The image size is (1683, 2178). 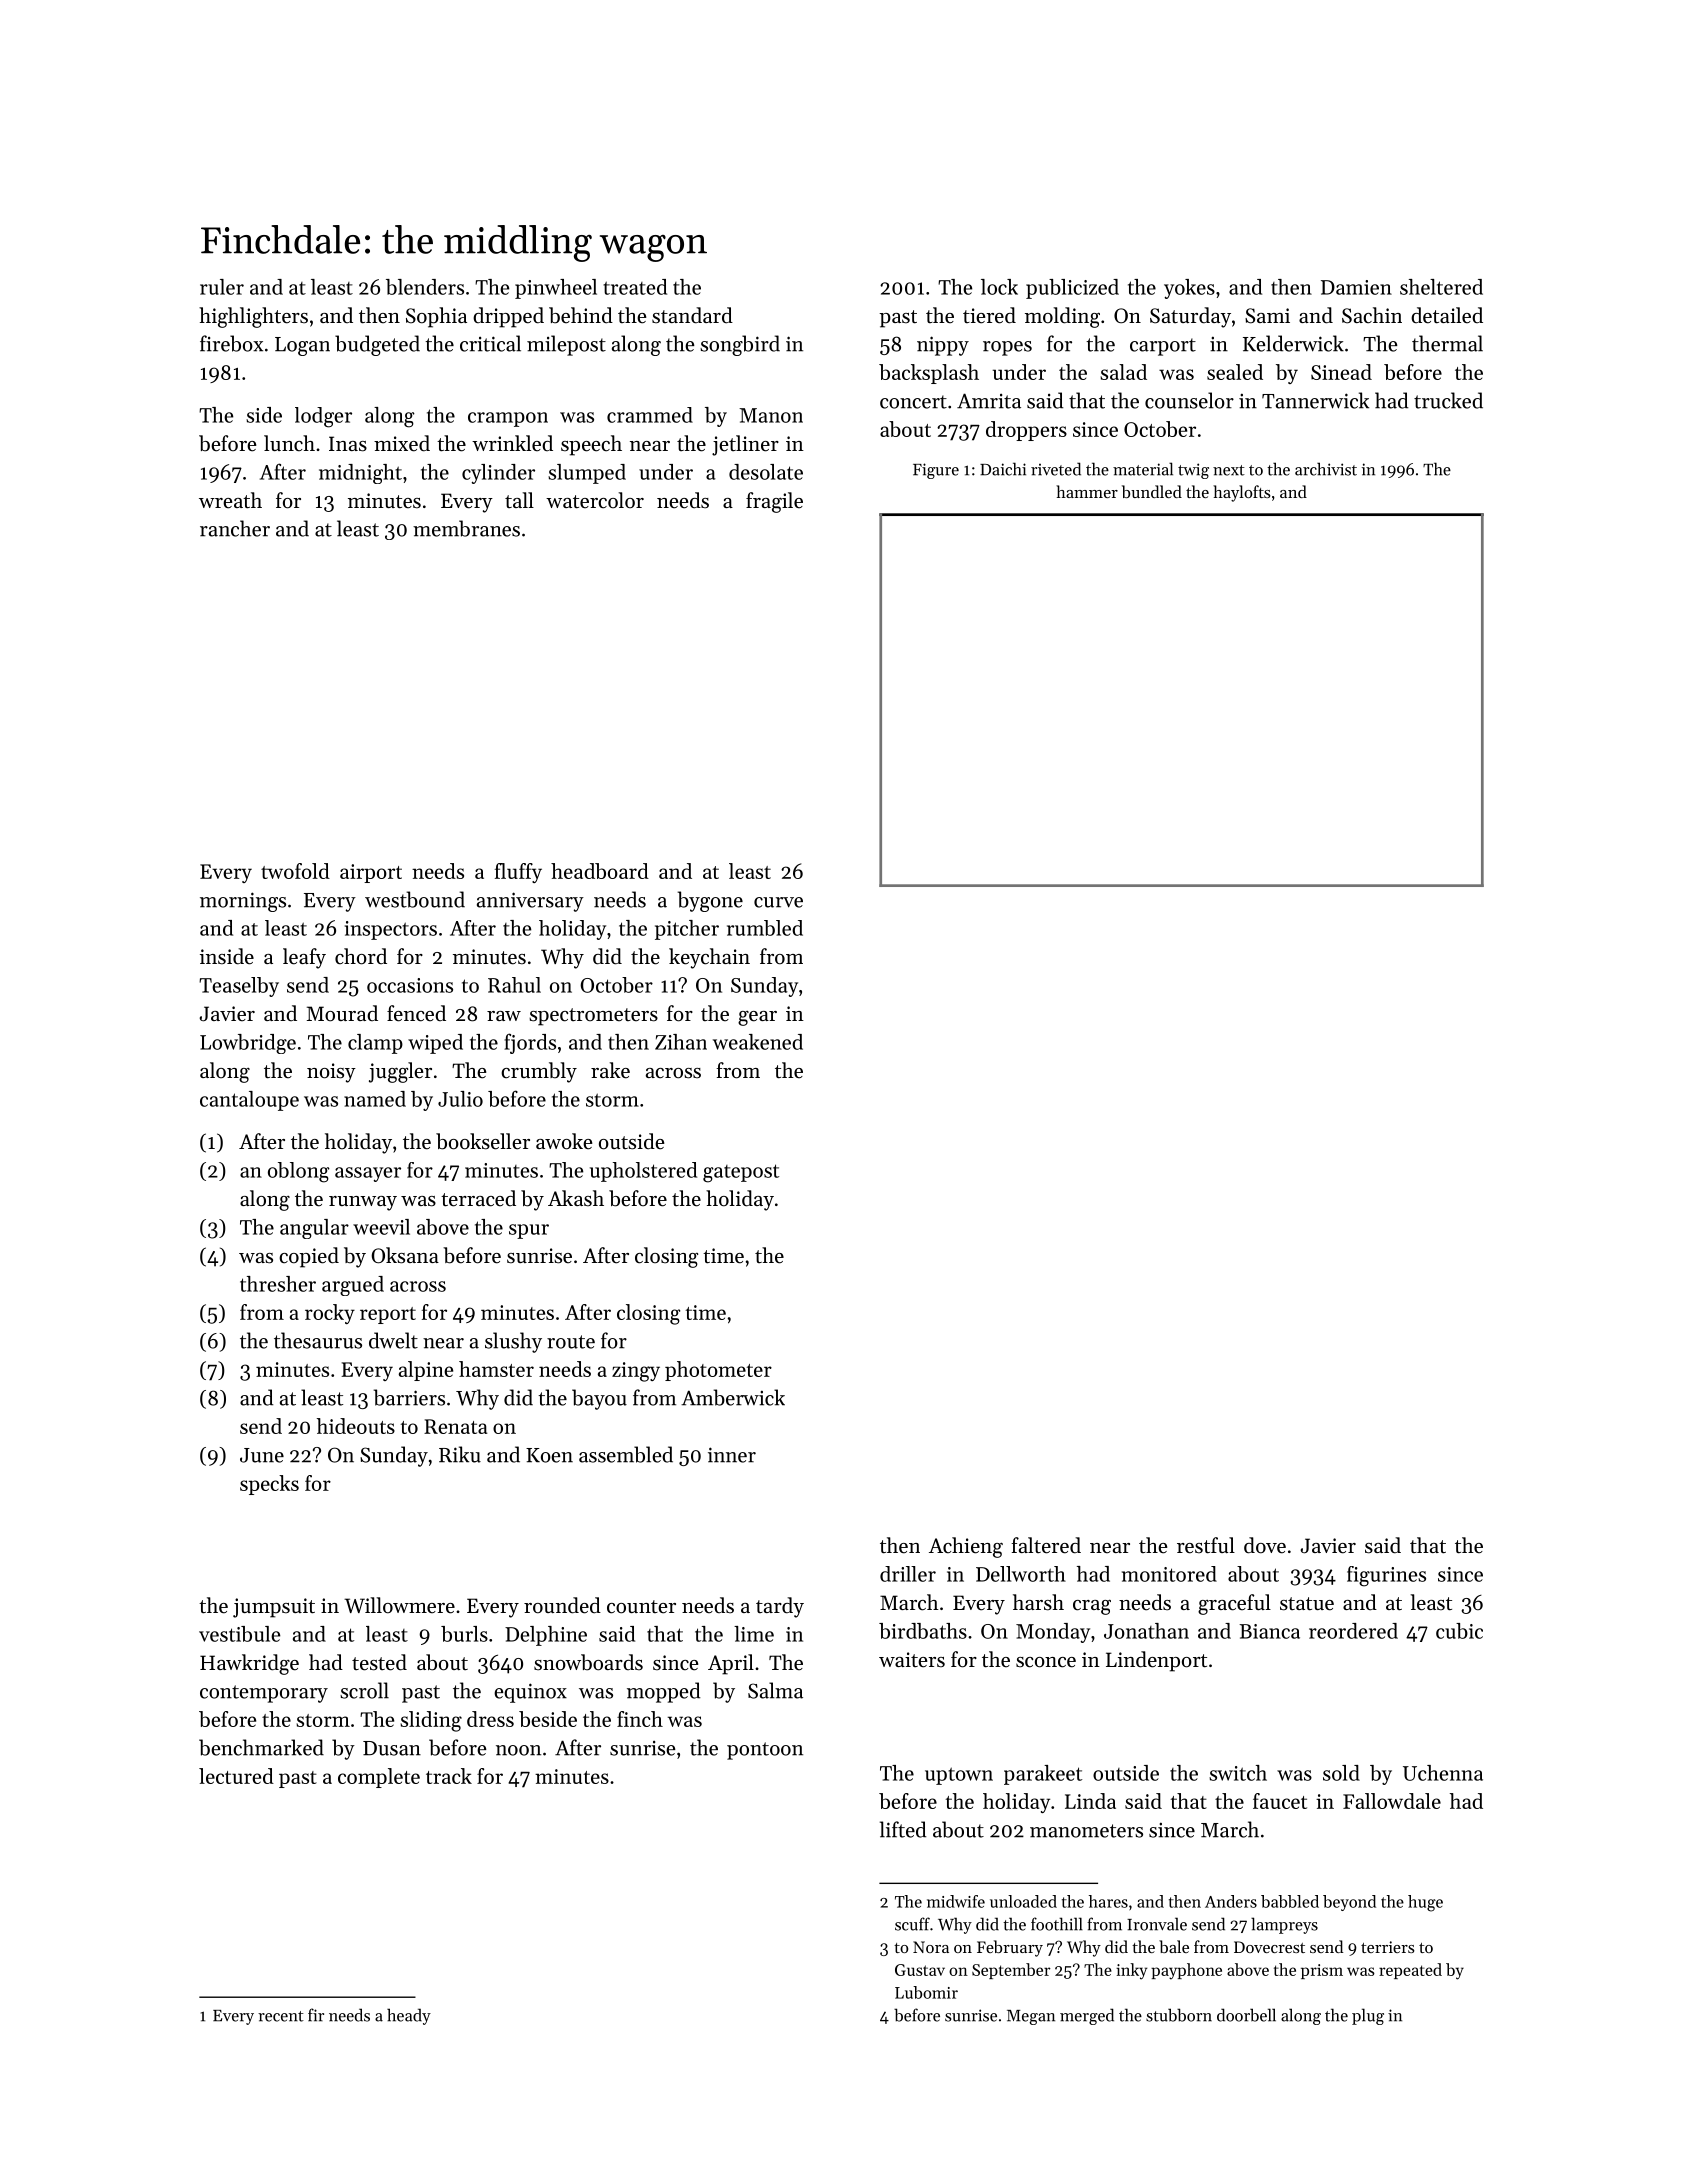 I want to click on Amberwick, so click(x=733, y=1397).
